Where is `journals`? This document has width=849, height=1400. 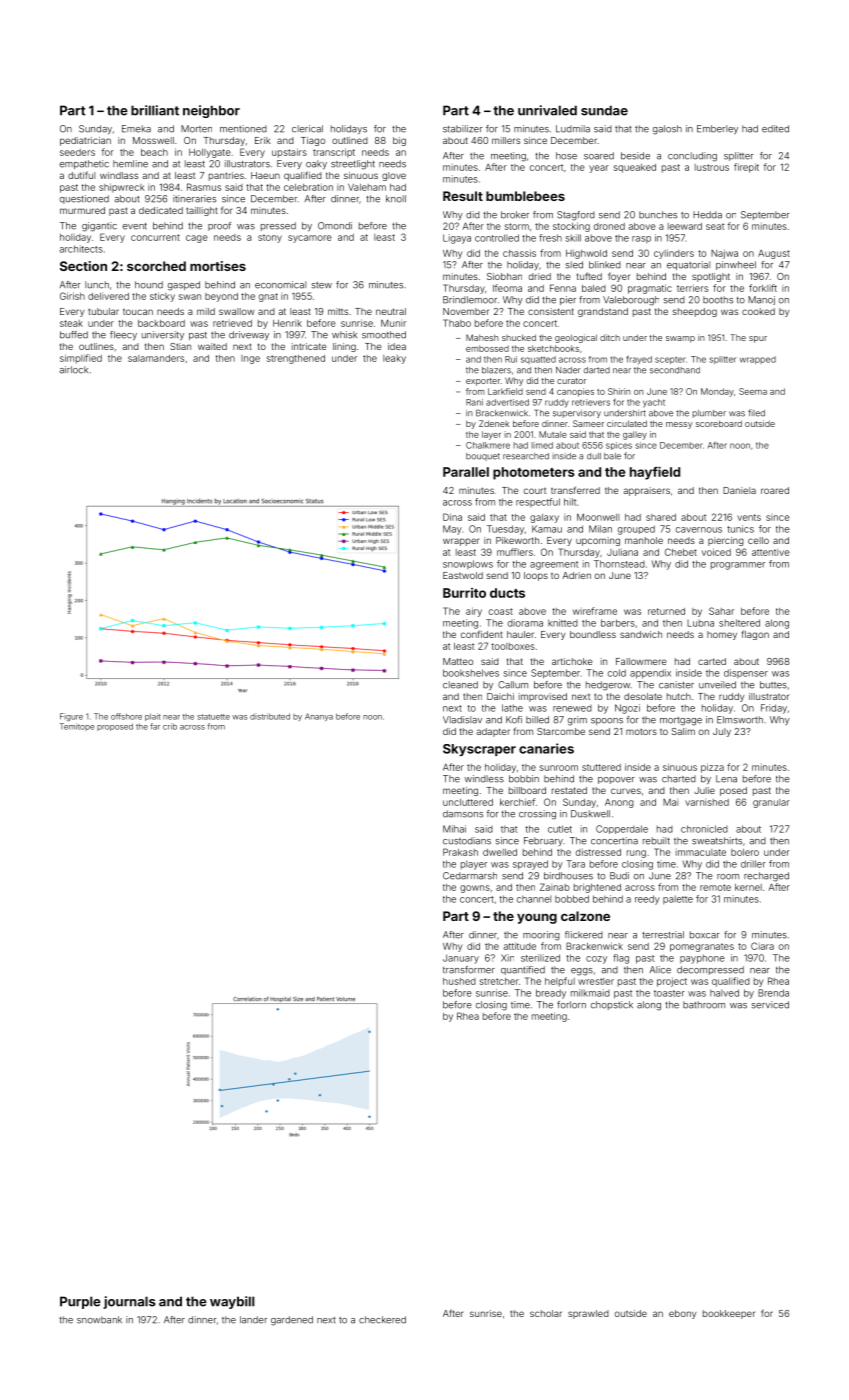 journals is located at coordinates (129, 1302).
